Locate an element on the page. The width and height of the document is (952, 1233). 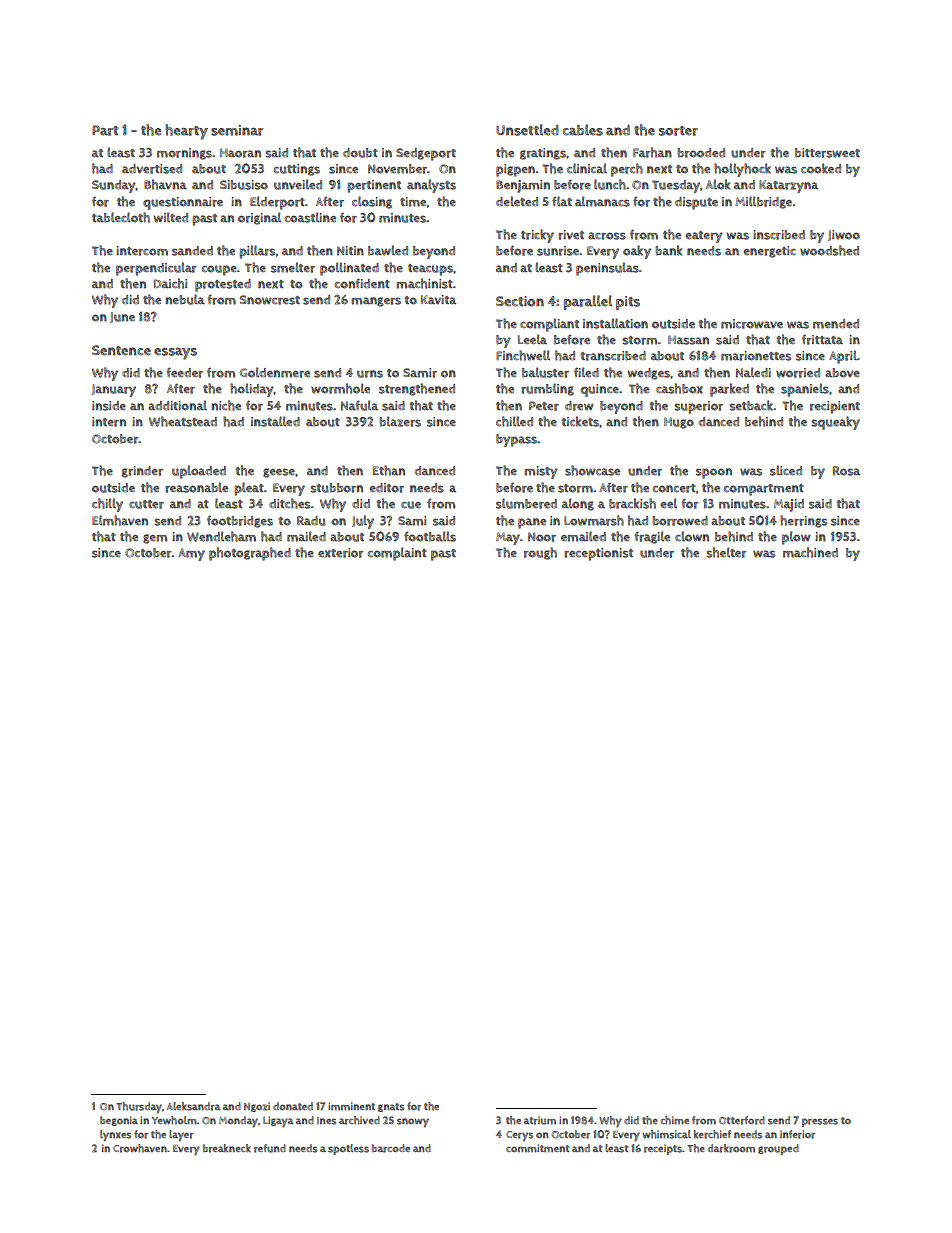
Amy is located at coordinates (191, 554).
